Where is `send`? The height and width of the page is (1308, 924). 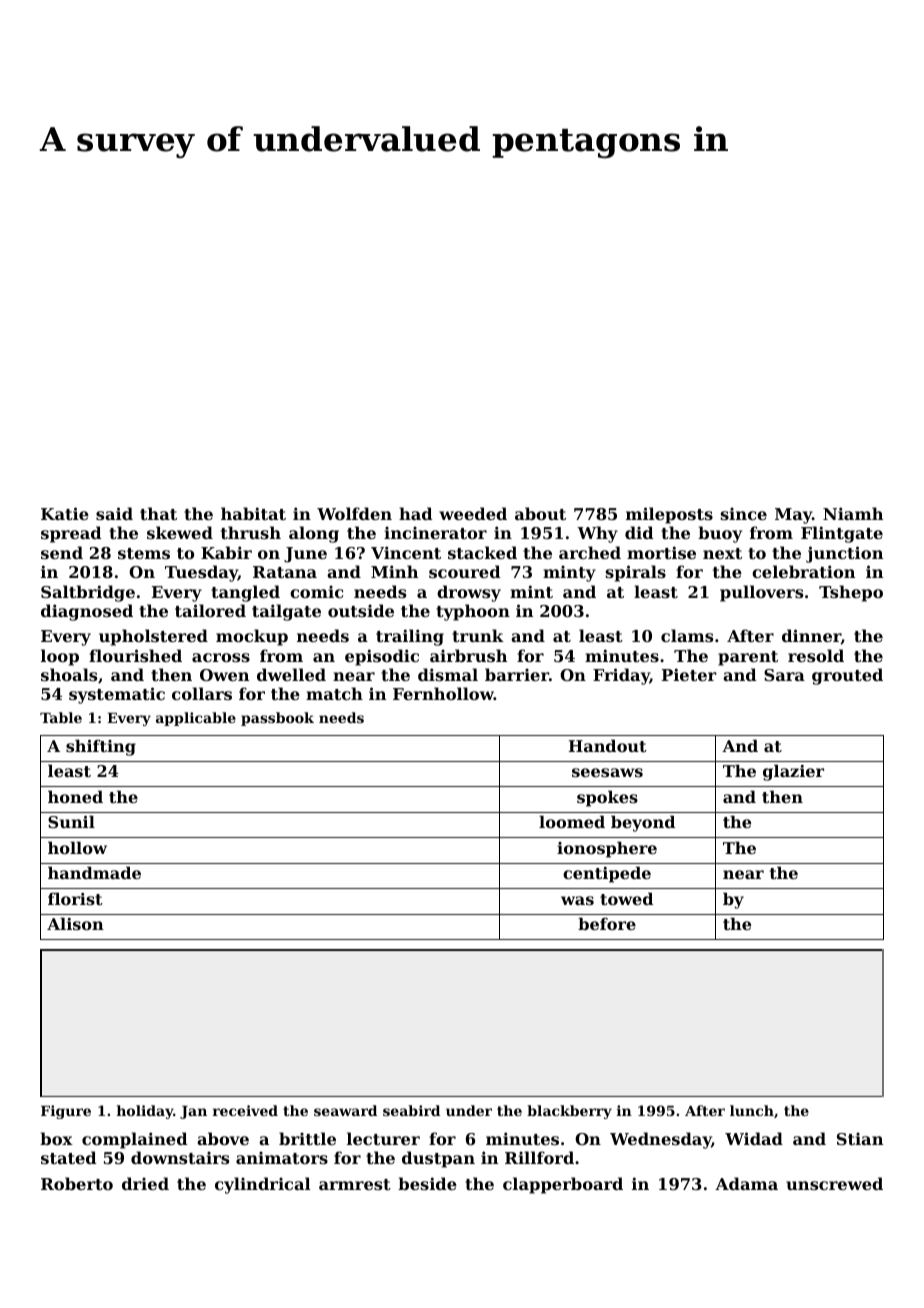
send is located at coordinates (62, 552).
